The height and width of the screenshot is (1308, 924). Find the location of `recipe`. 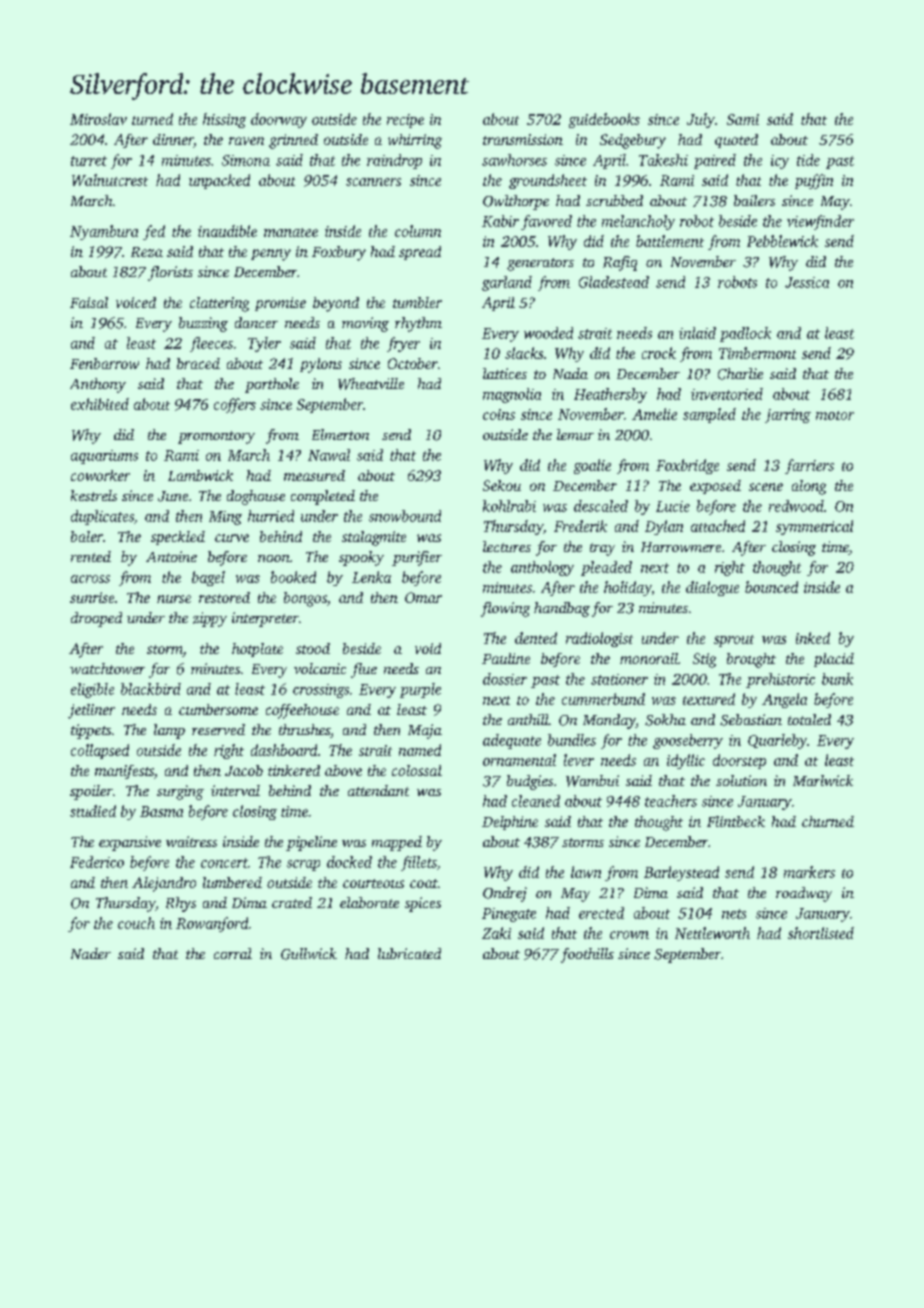

recipe is located at coordinates (405, 121).
